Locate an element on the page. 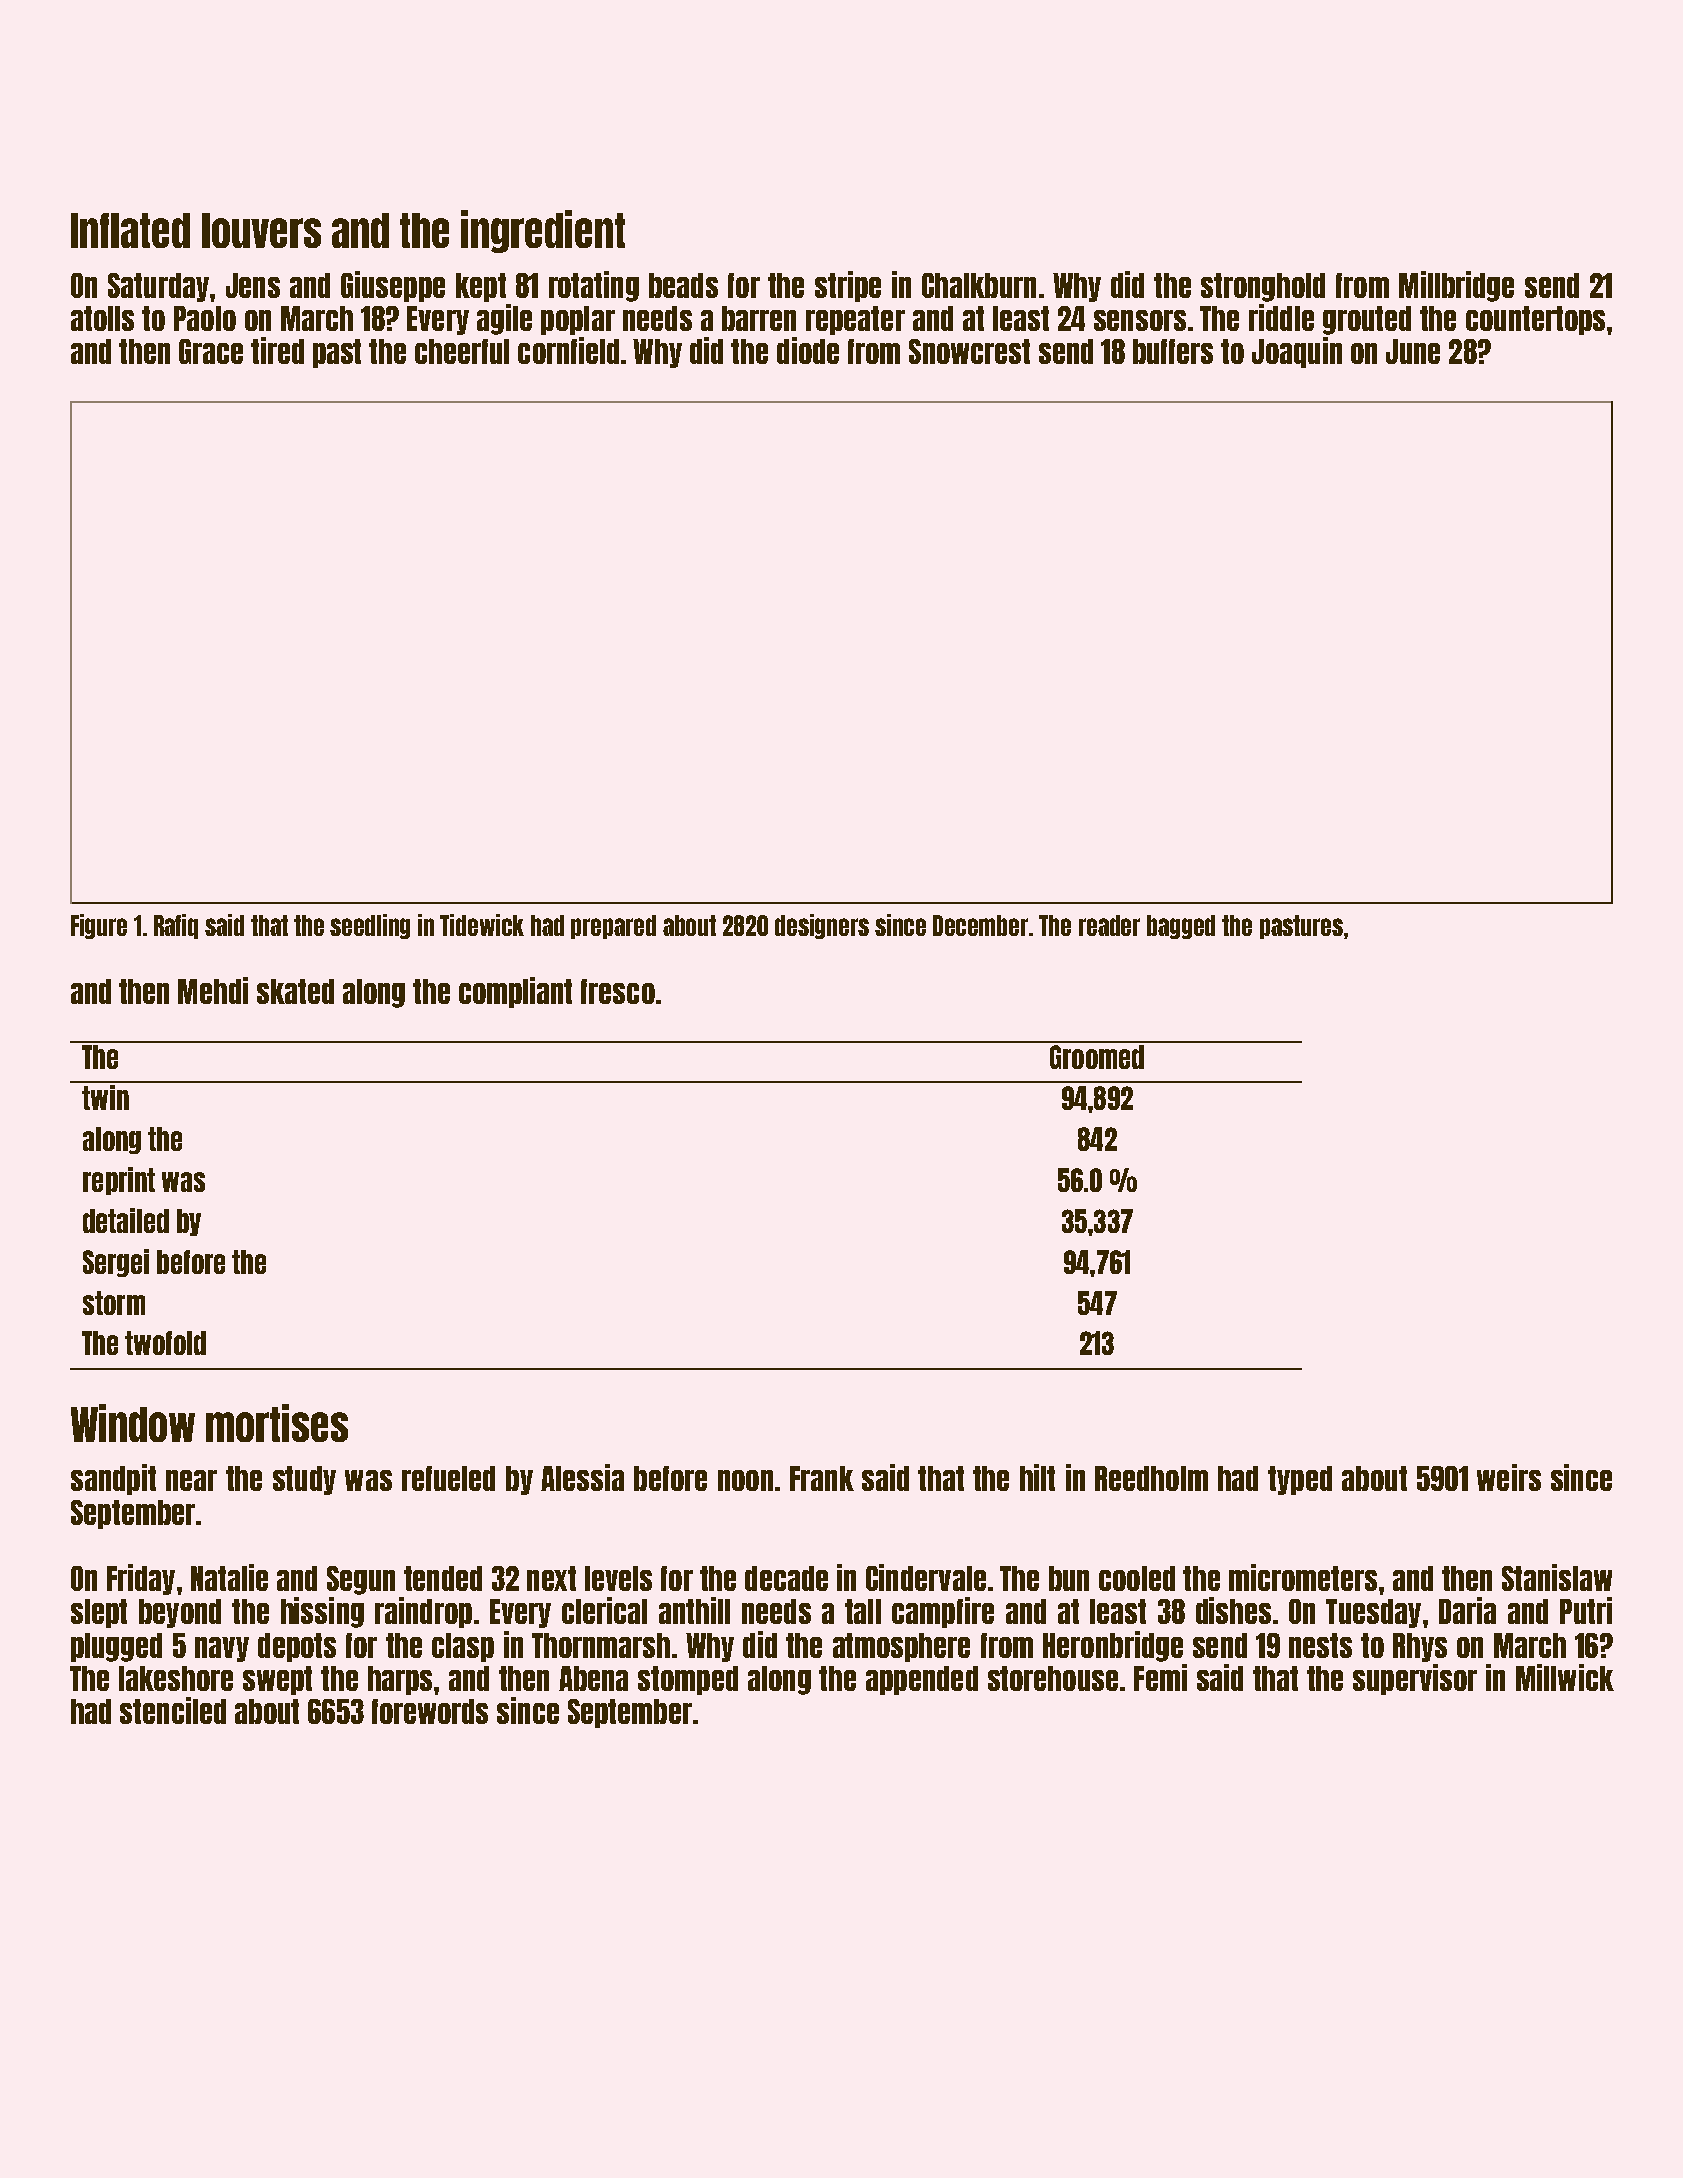 The width and height of the document is (1683, 2178). ingredient is located at coordinates (543, 231).
